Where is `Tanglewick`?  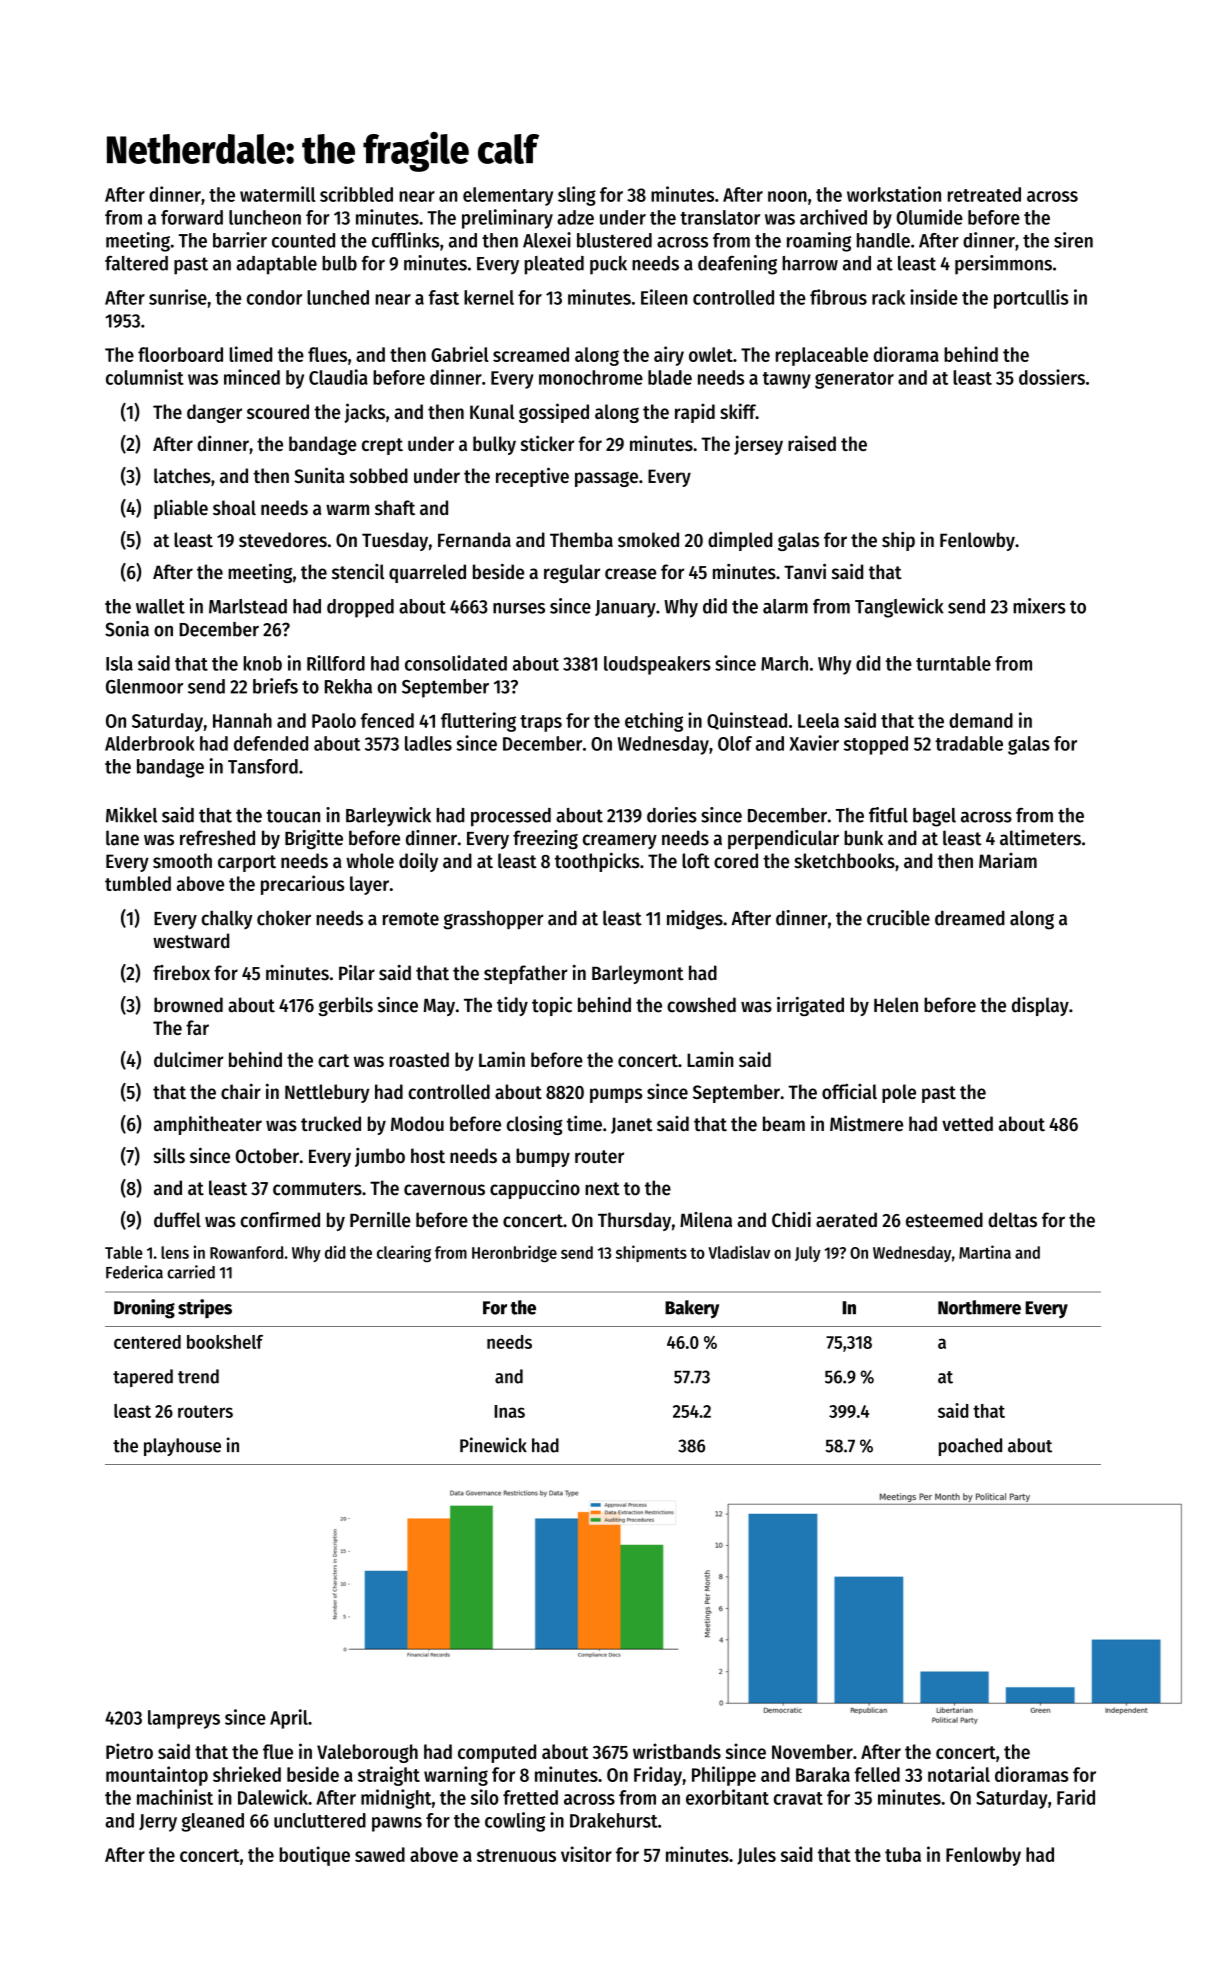
Tanglewick is located at coordinates (899, 608).
